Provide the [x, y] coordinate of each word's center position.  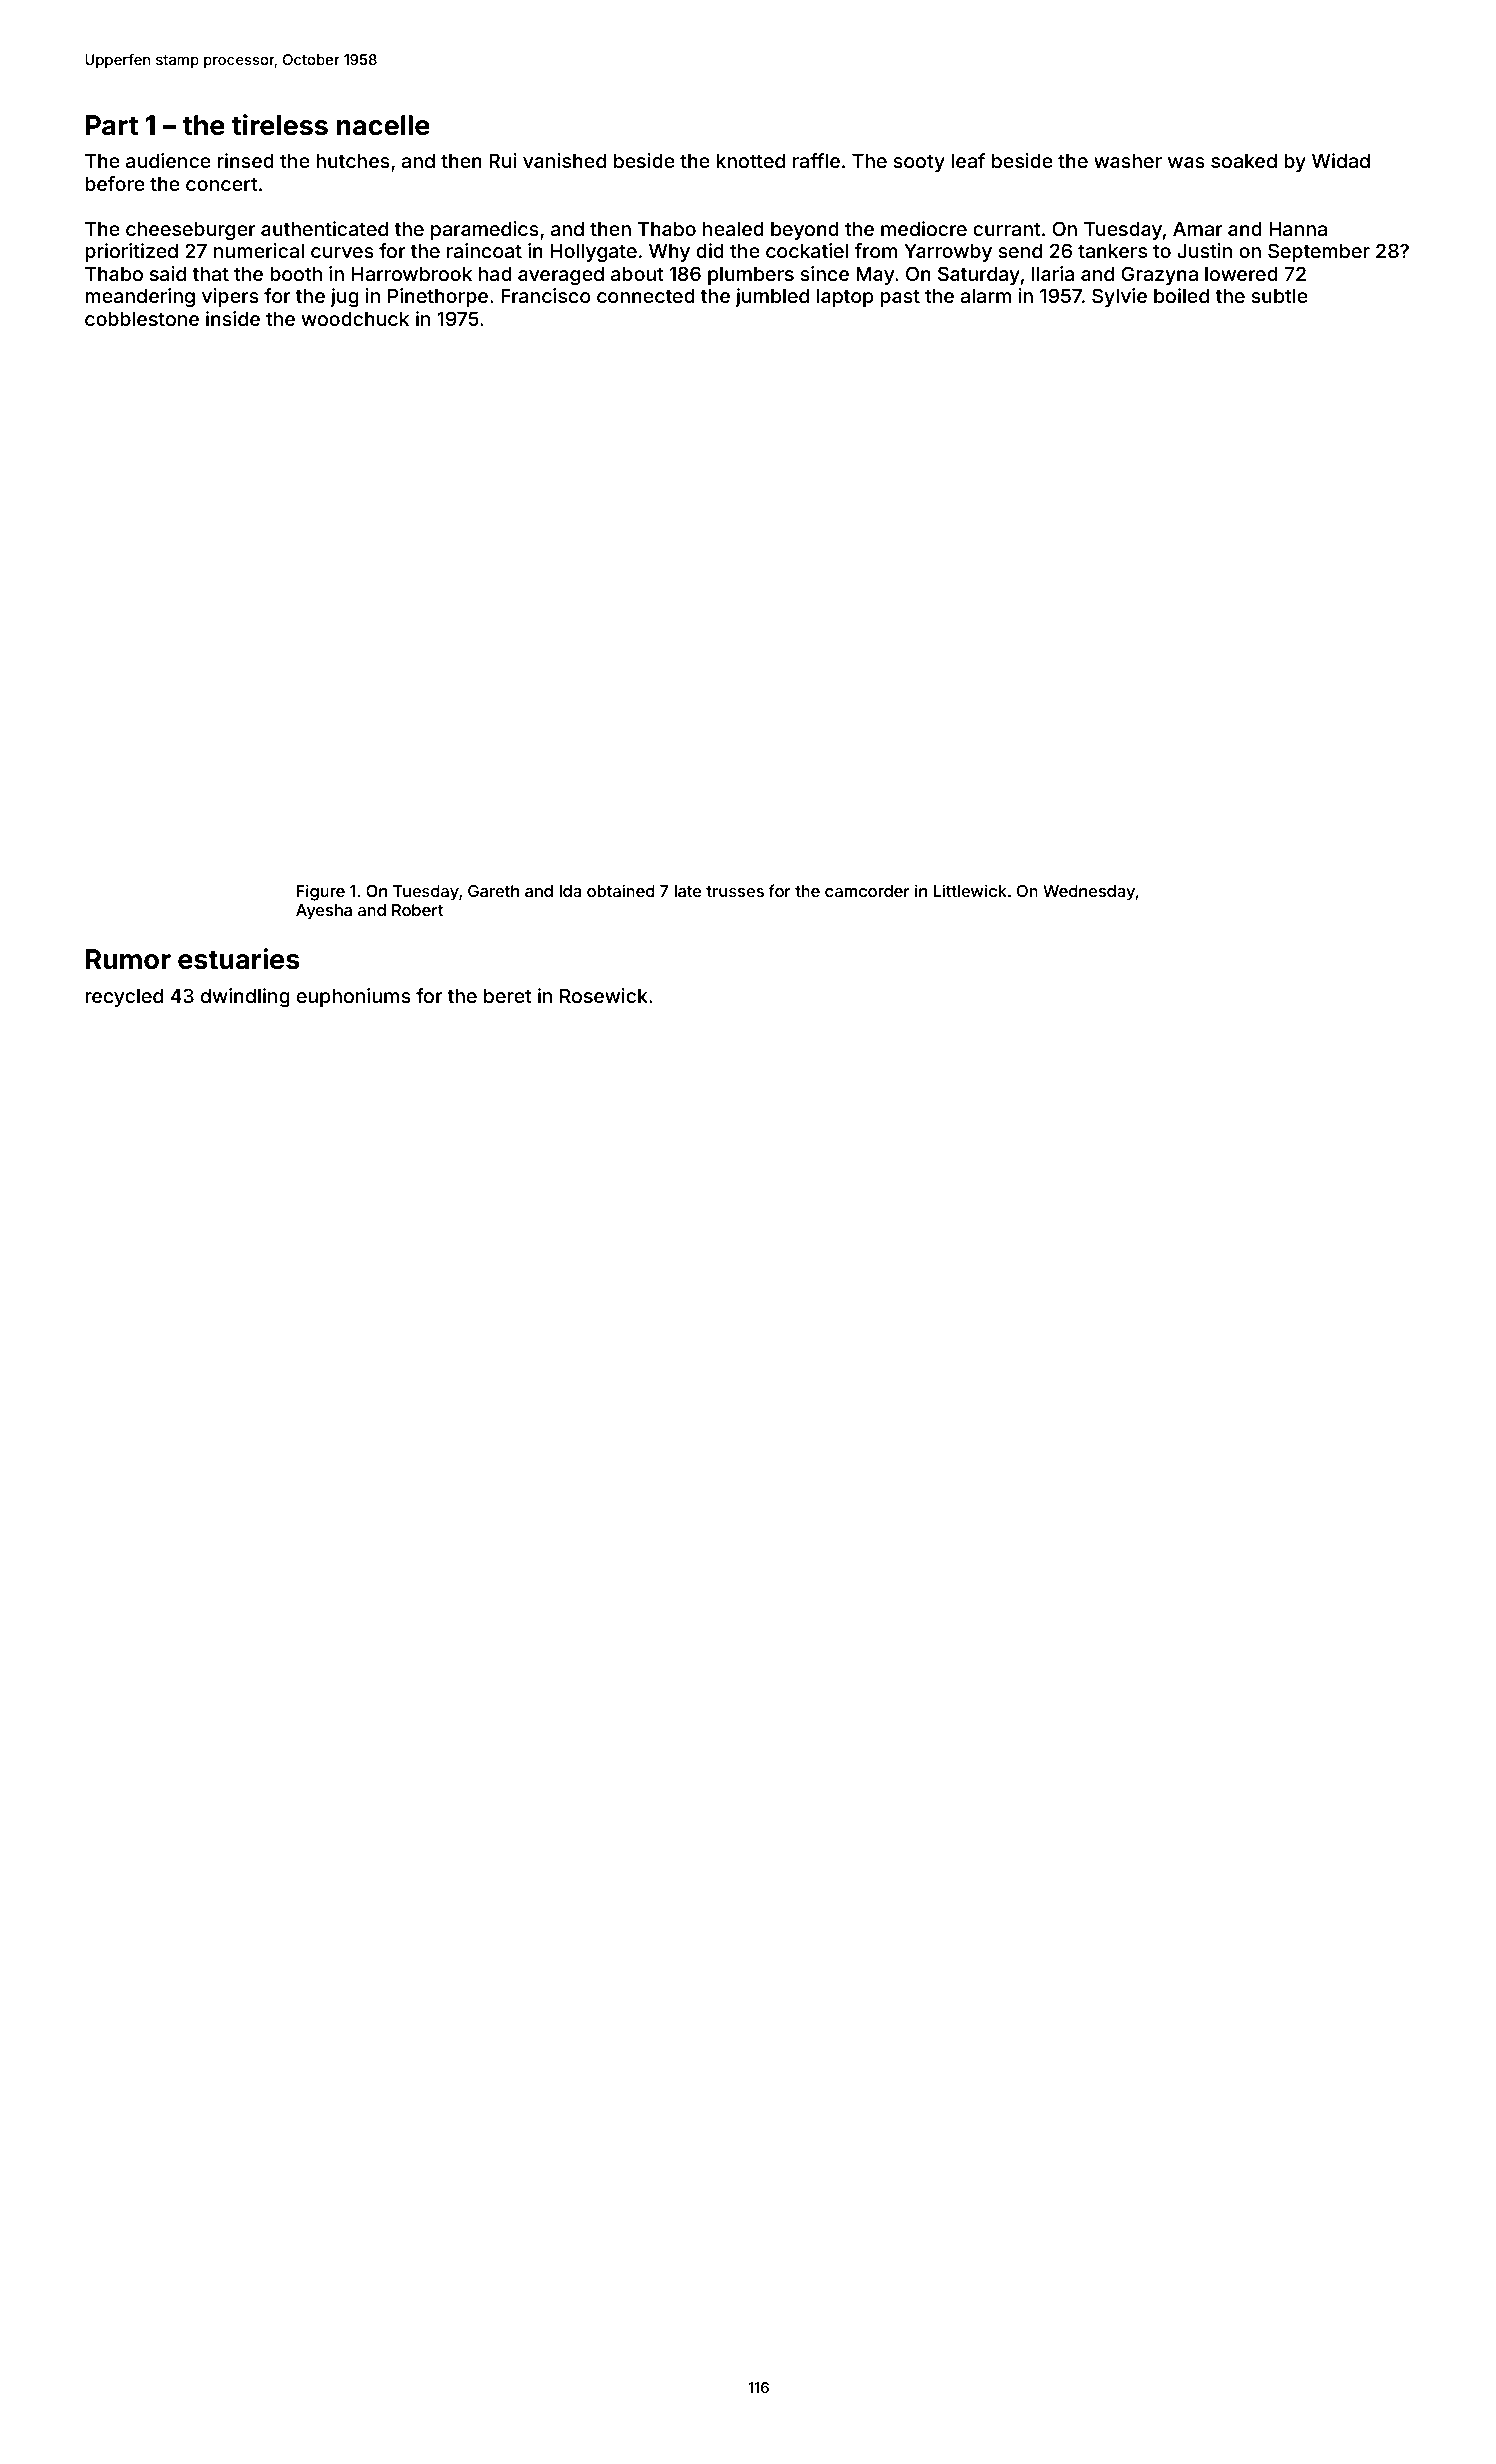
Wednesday [1089, 893]
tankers [1112, 250]
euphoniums [354, 997]
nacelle [383, 125]
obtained [621, 890]
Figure [321, 892]
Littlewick [970, 890]
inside [233, 318]
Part [112, 125]
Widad [1341, 160]
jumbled [772, 297]
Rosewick [604, 995]
